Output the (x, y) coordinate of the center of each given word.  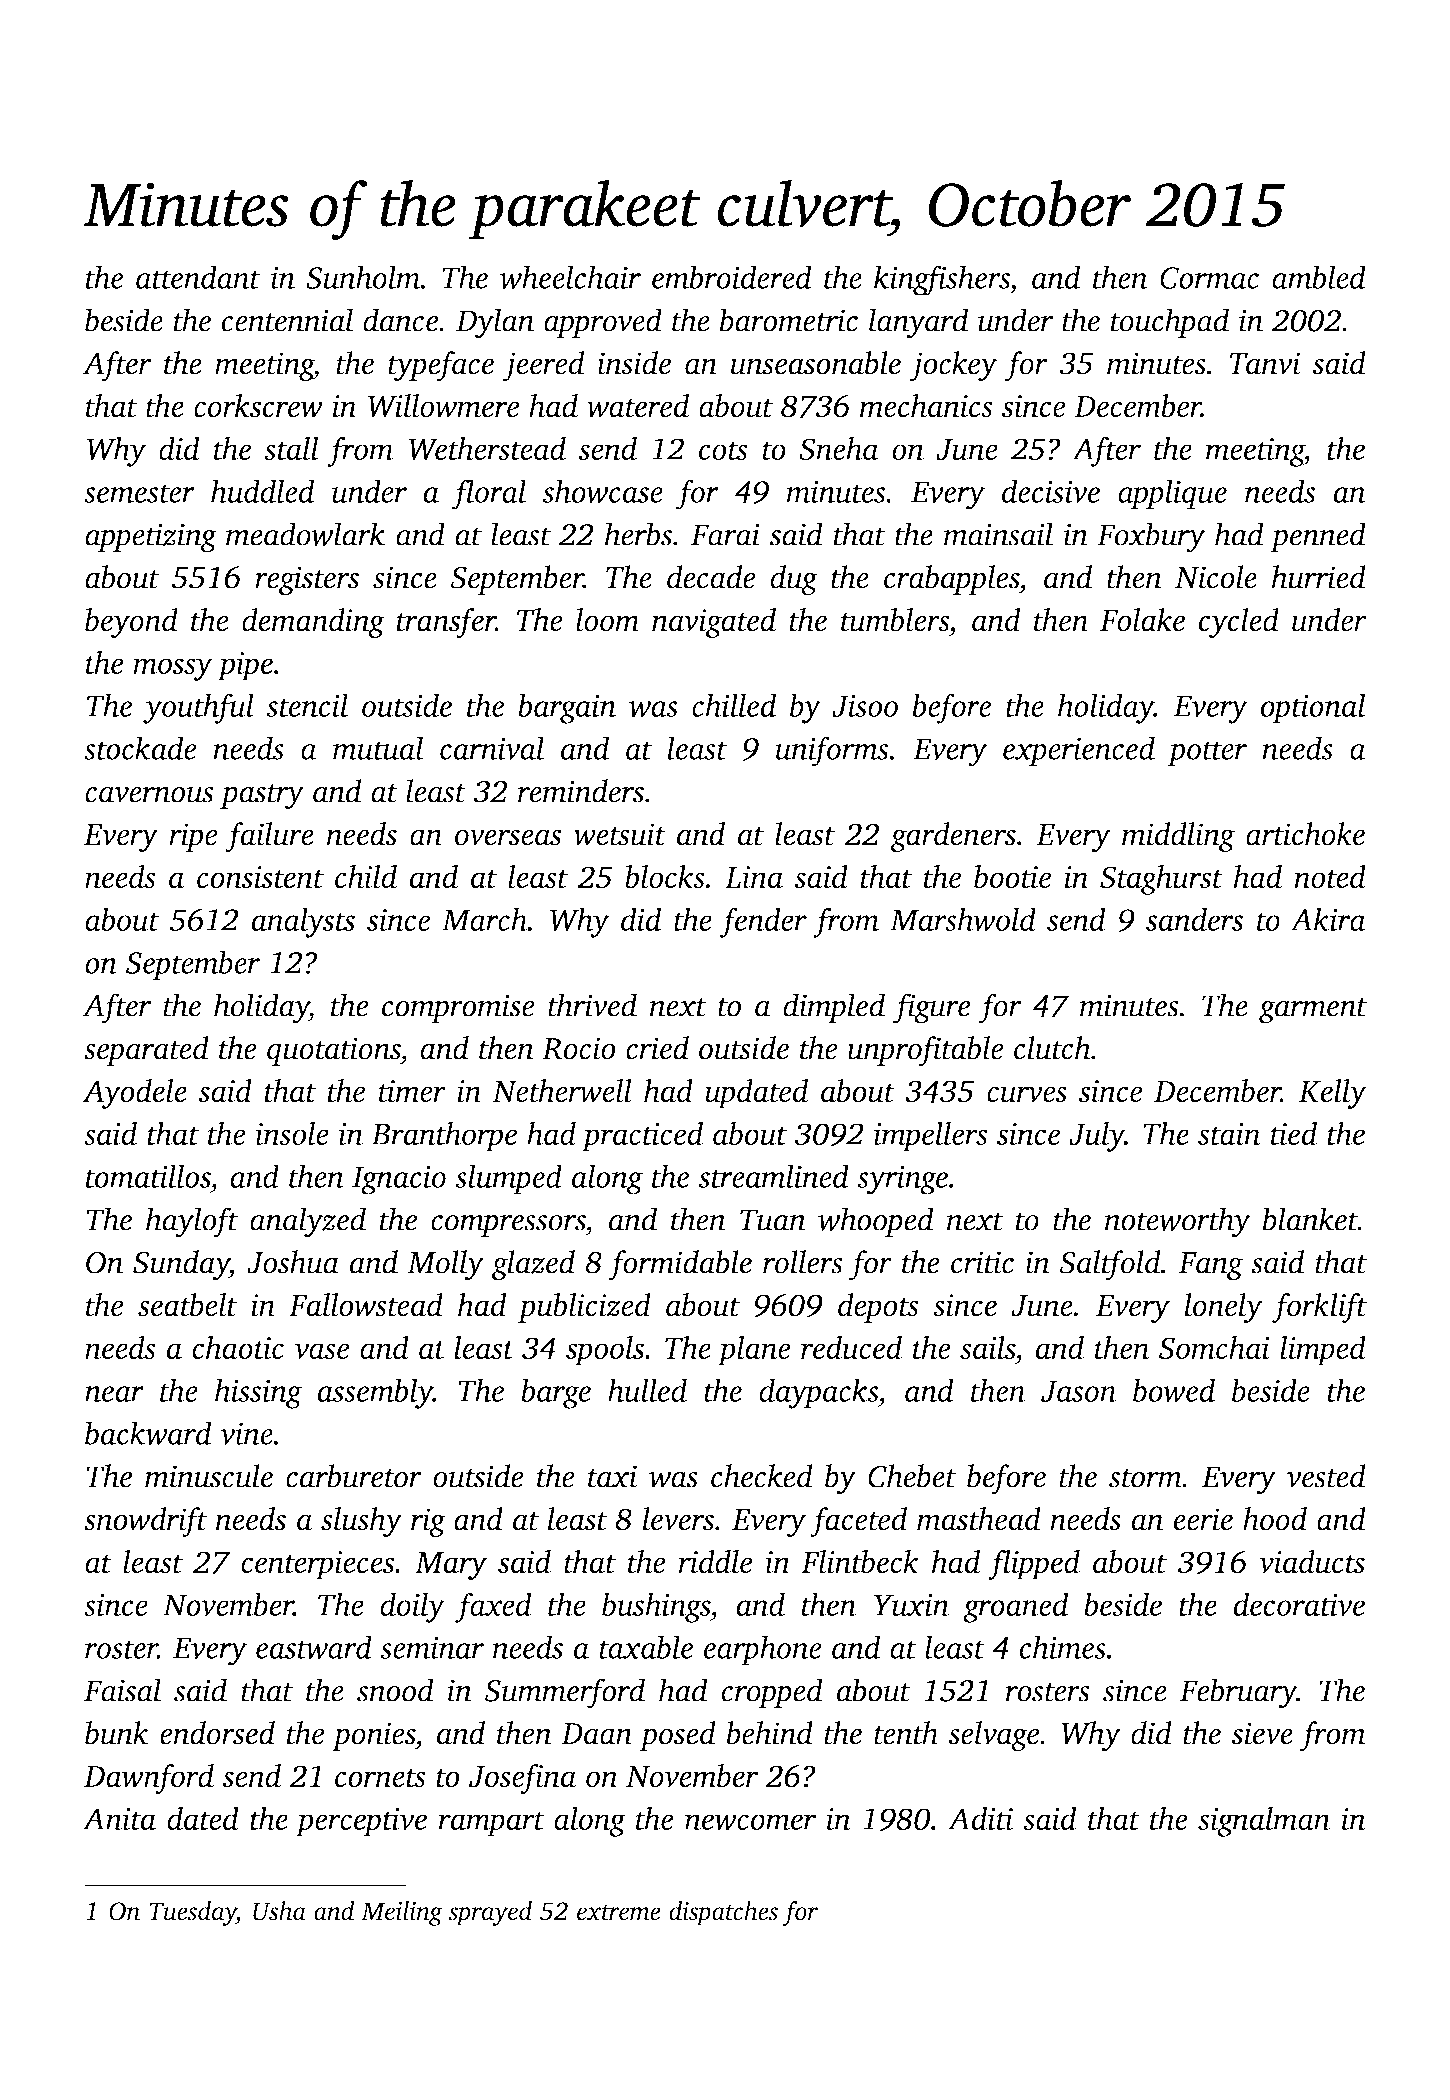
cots (723, 450)
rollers (803, 1262)
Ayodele (135, 1094)
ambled (1319, 277)
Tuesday (192, 1913)
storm (1145, 1478)
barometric (789, 320)
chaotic (238, 1347)
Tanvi (1265, 363)
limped (1323, 1351)
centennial (287, 320)
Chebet (912, 1476)
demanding (313, 623)
